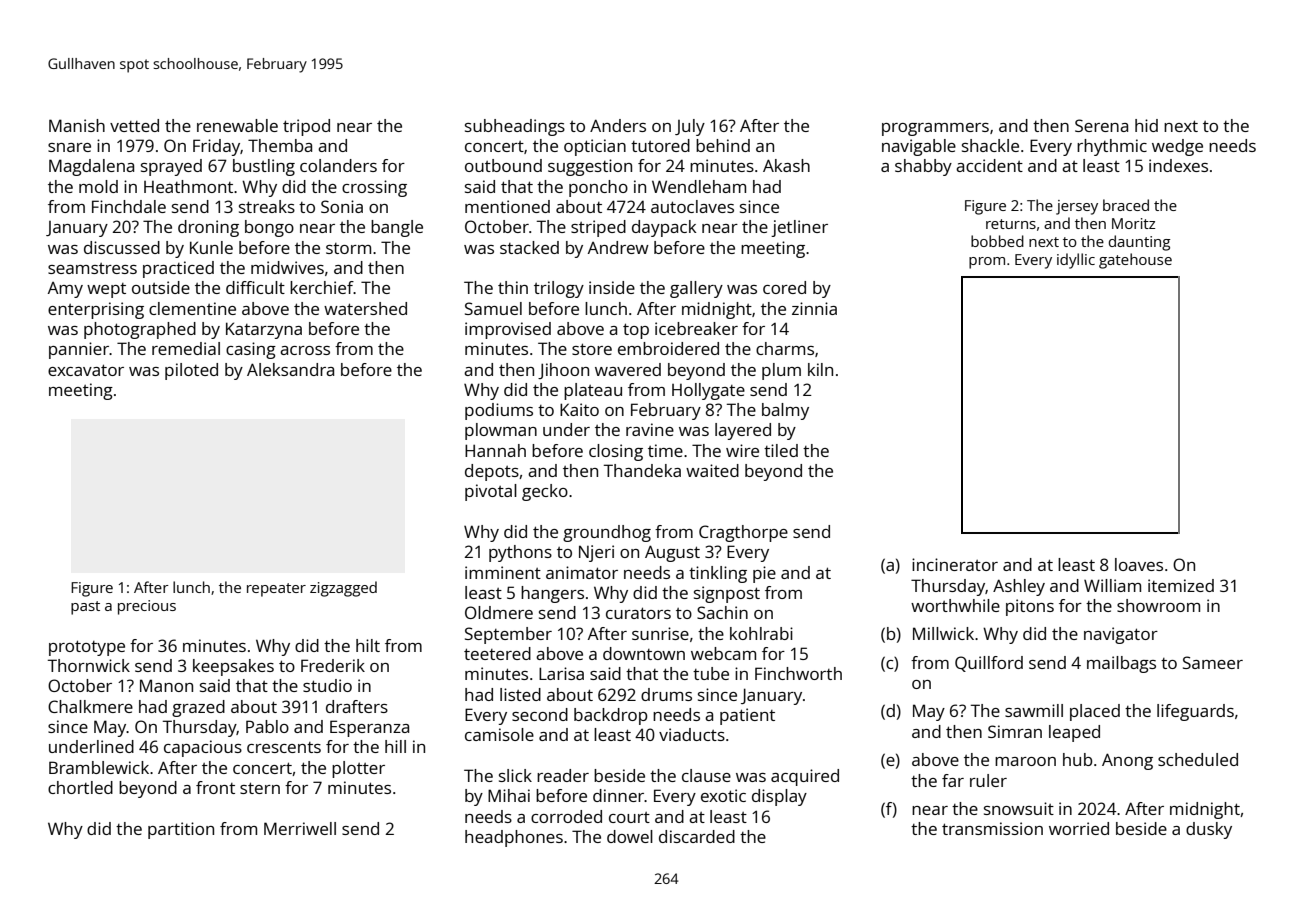  Describe the element at coordinates (814, 308) in the screenshot. I see `zinnia` at that location.
